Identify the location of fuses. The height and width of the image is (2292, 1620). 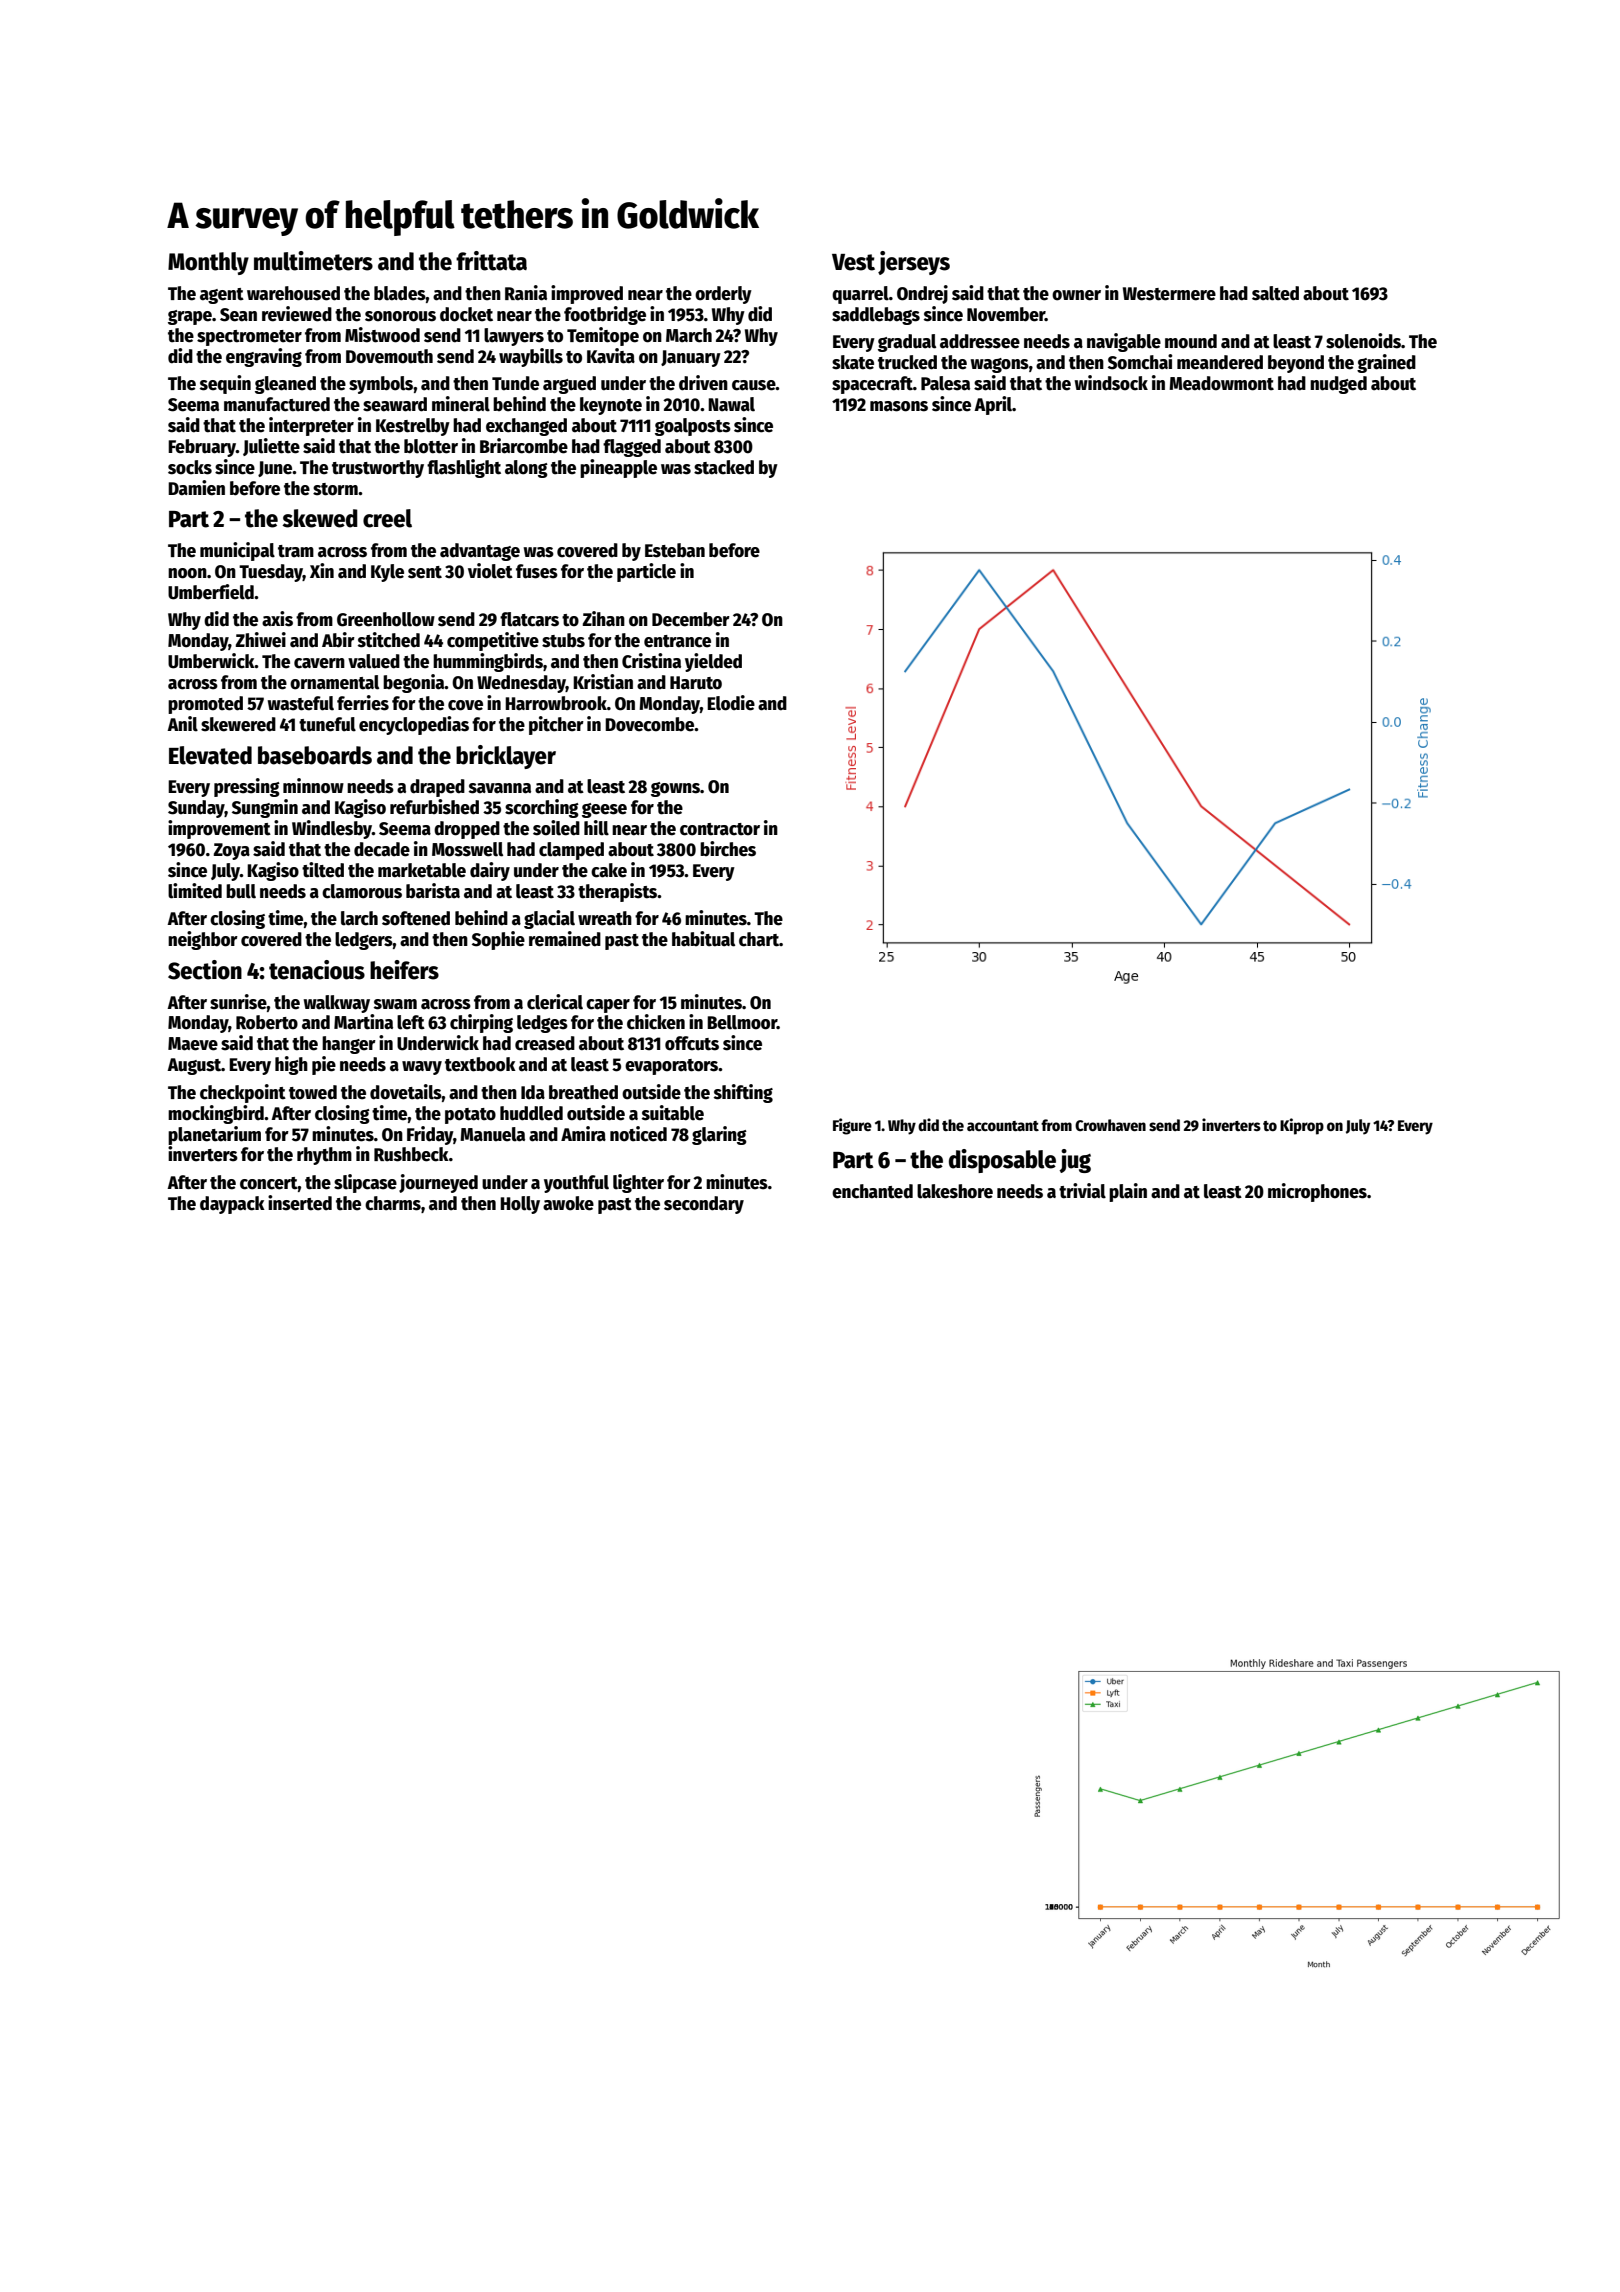
(537, 571).
